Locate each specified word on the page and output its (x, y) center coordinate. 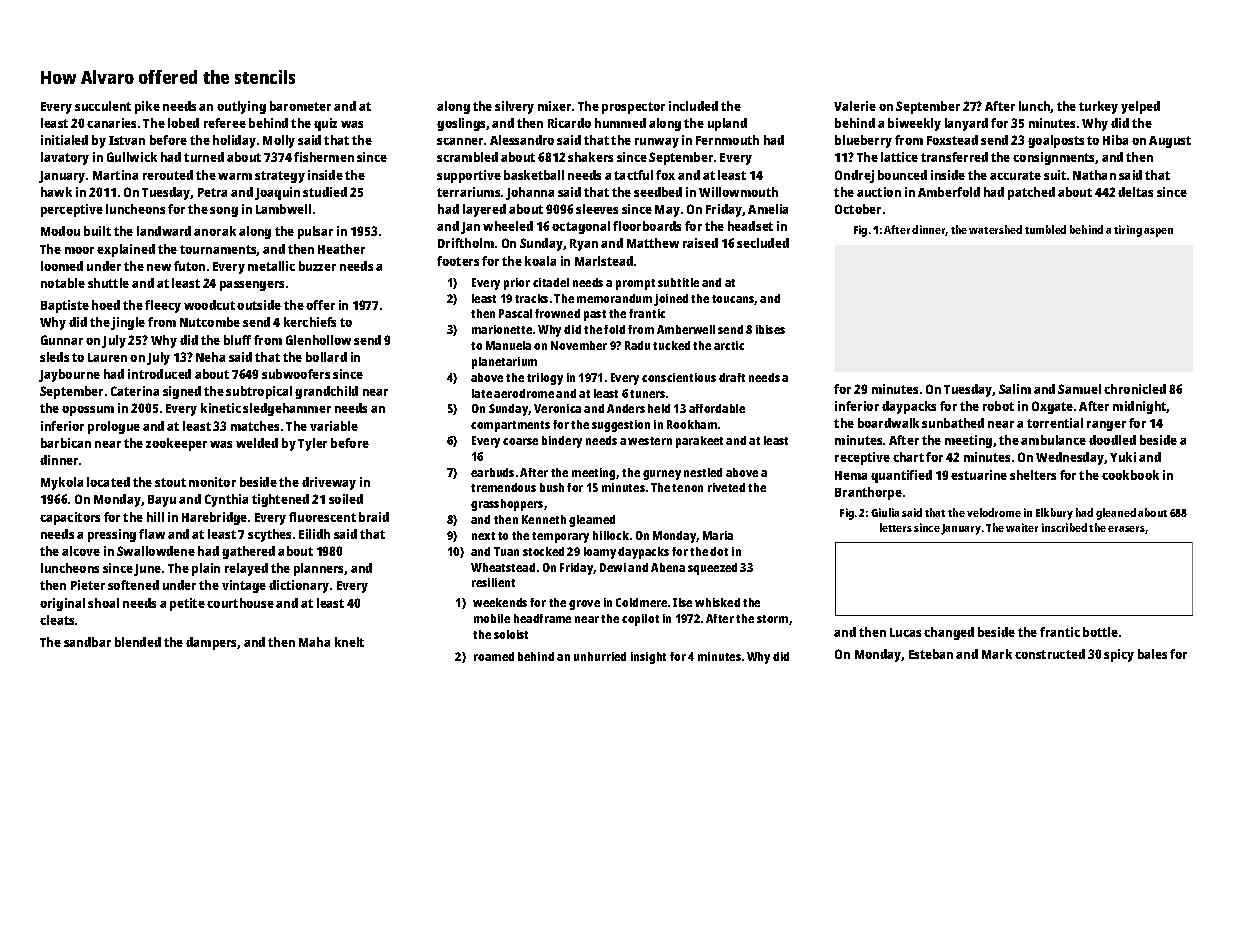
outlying (241, 107)
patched (1031, 193)
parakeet (699, 442)
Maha (314, 642)
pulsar (315, 232)
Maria (718, 535)
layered (484, 210)
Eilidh (314, 534)
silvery (514, 107)
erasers (1126, 529)
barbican (66, 443)
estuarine (979, 475)
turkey (1098, 107)
